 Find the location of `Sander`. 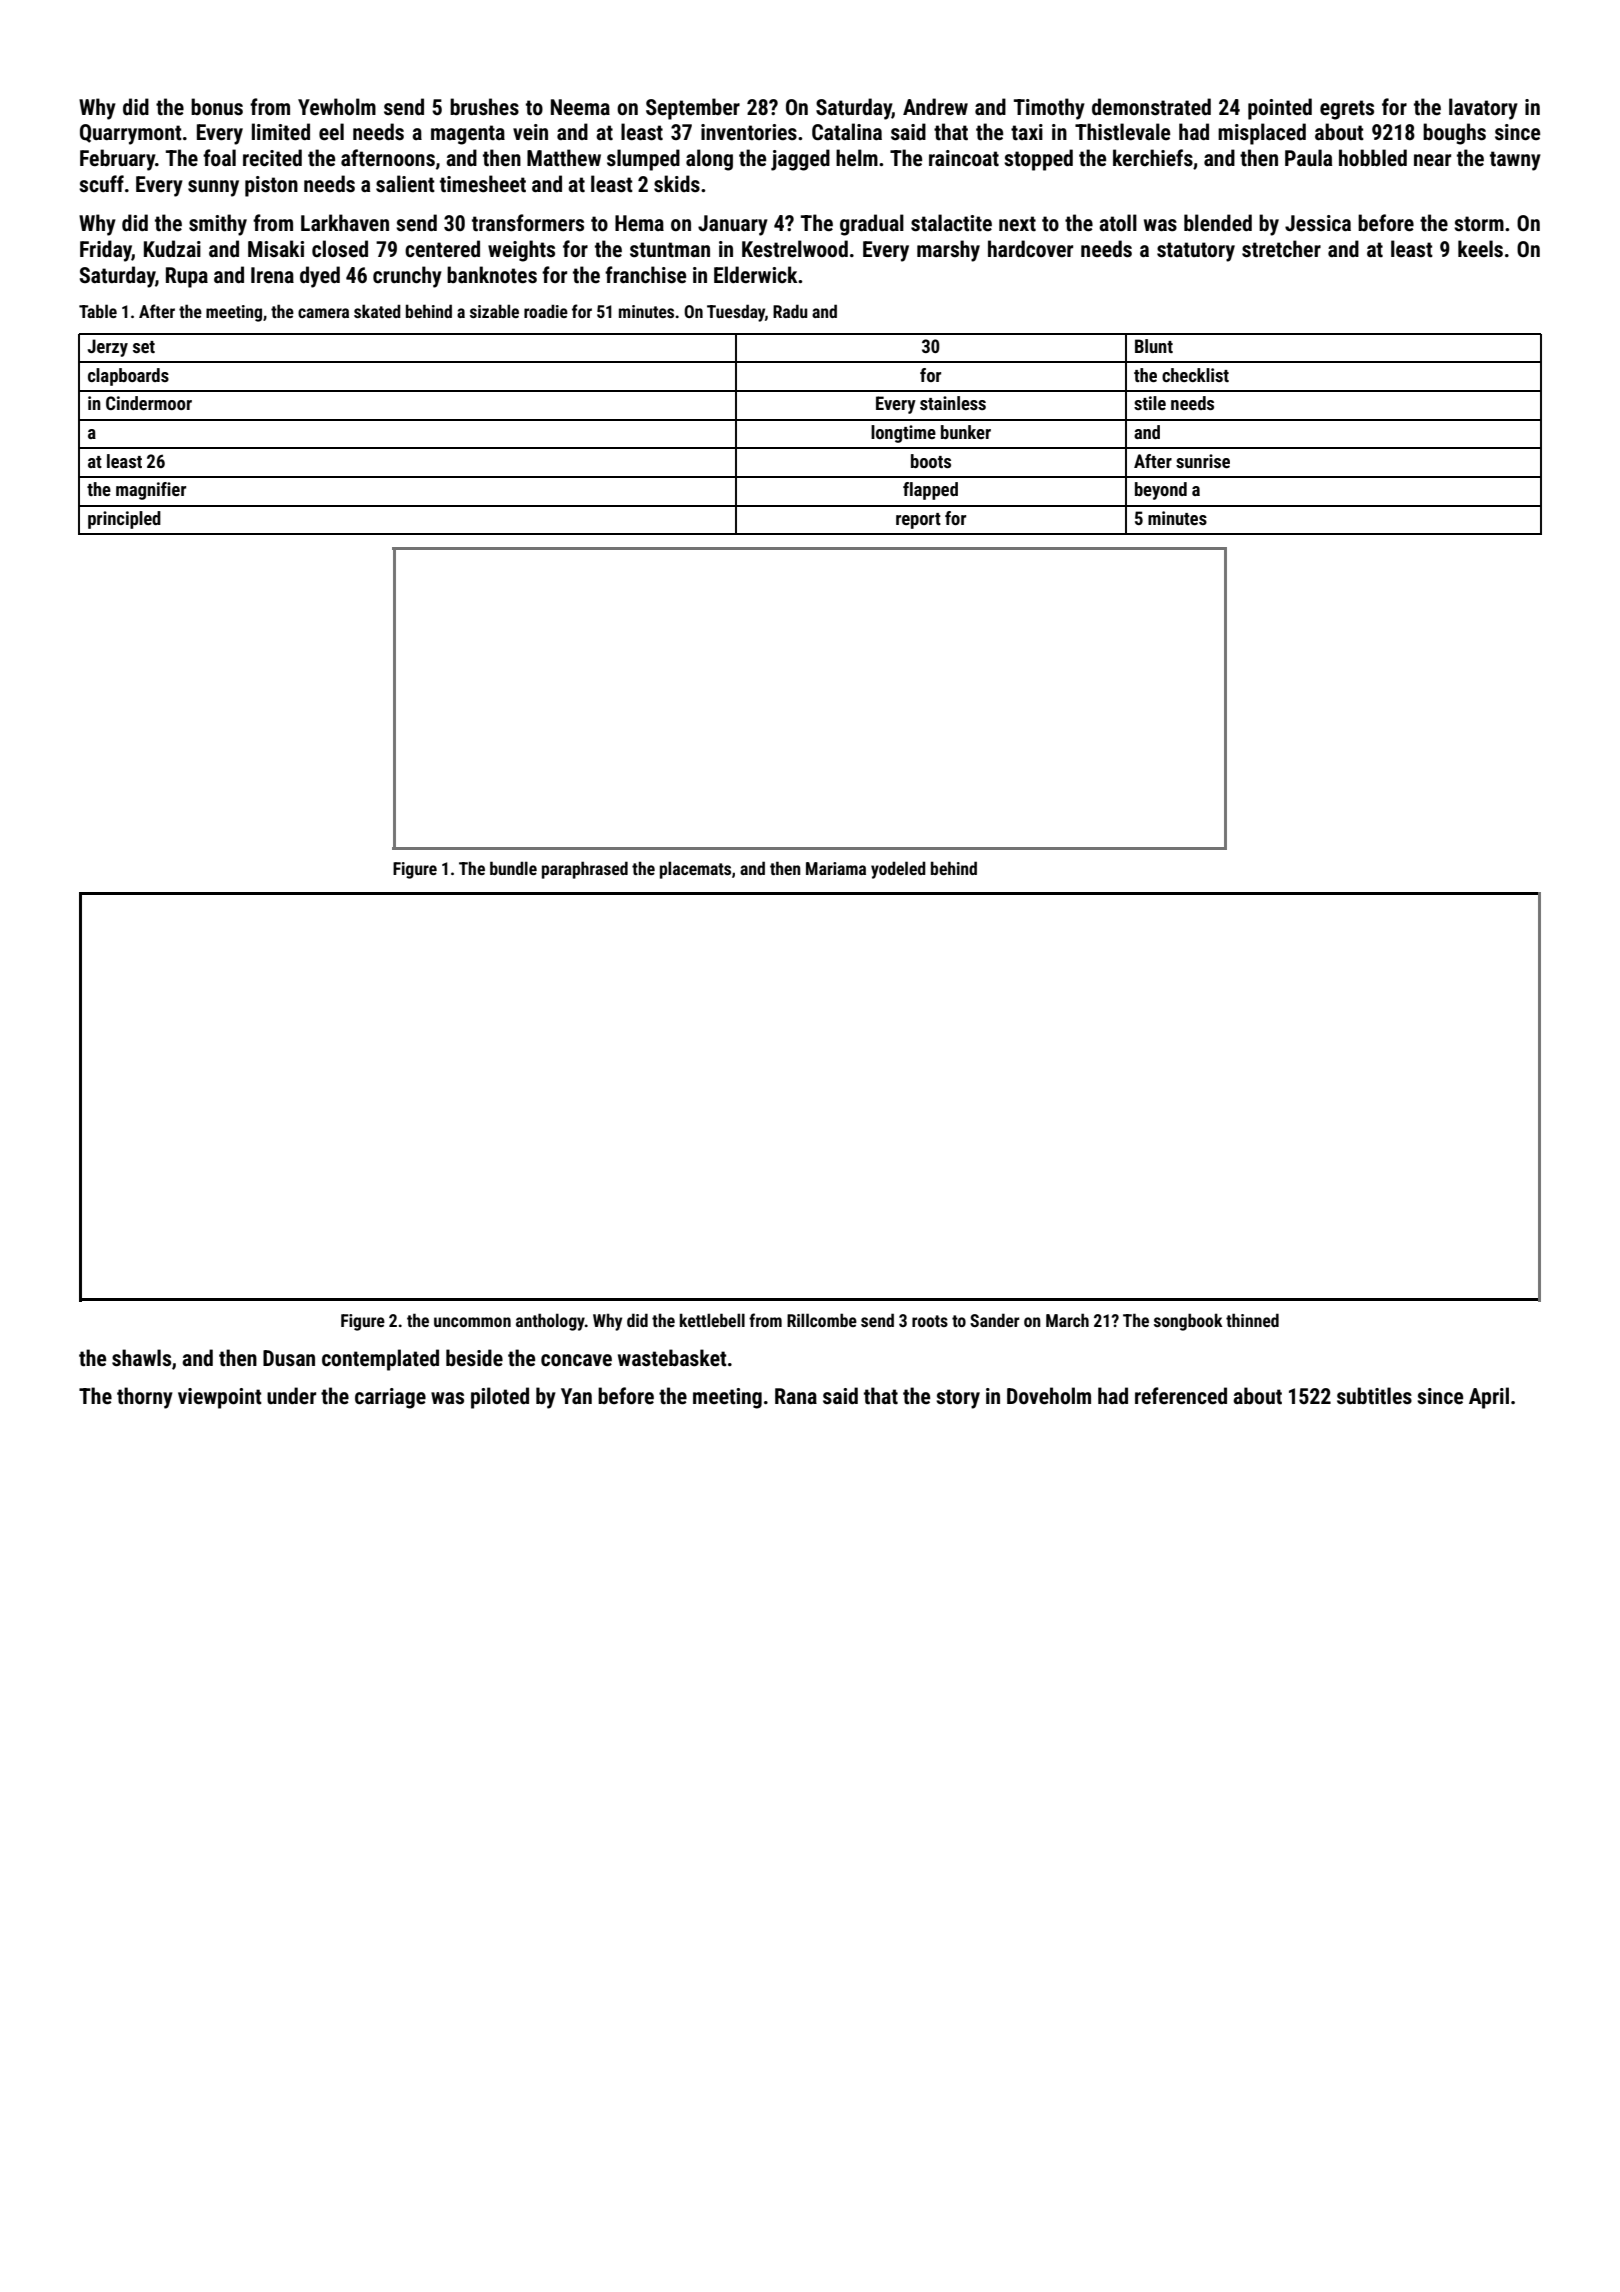

Sander is located at coordinates (995, 1320).
